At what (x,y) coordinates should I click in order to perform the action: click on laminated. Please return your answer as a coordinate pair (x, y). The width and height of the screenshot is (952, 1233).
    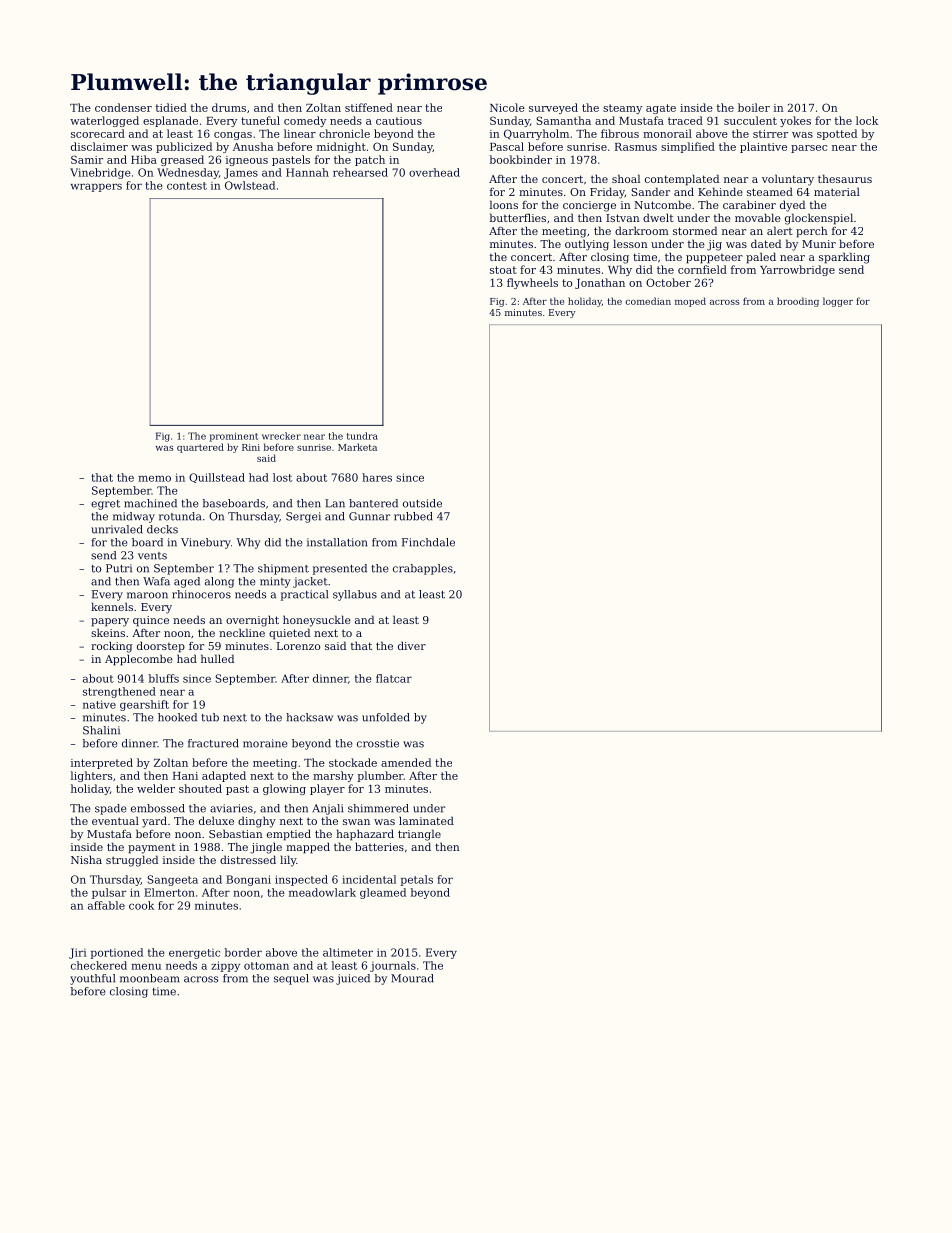
    Looking at the image, I should click on (426, 820).
